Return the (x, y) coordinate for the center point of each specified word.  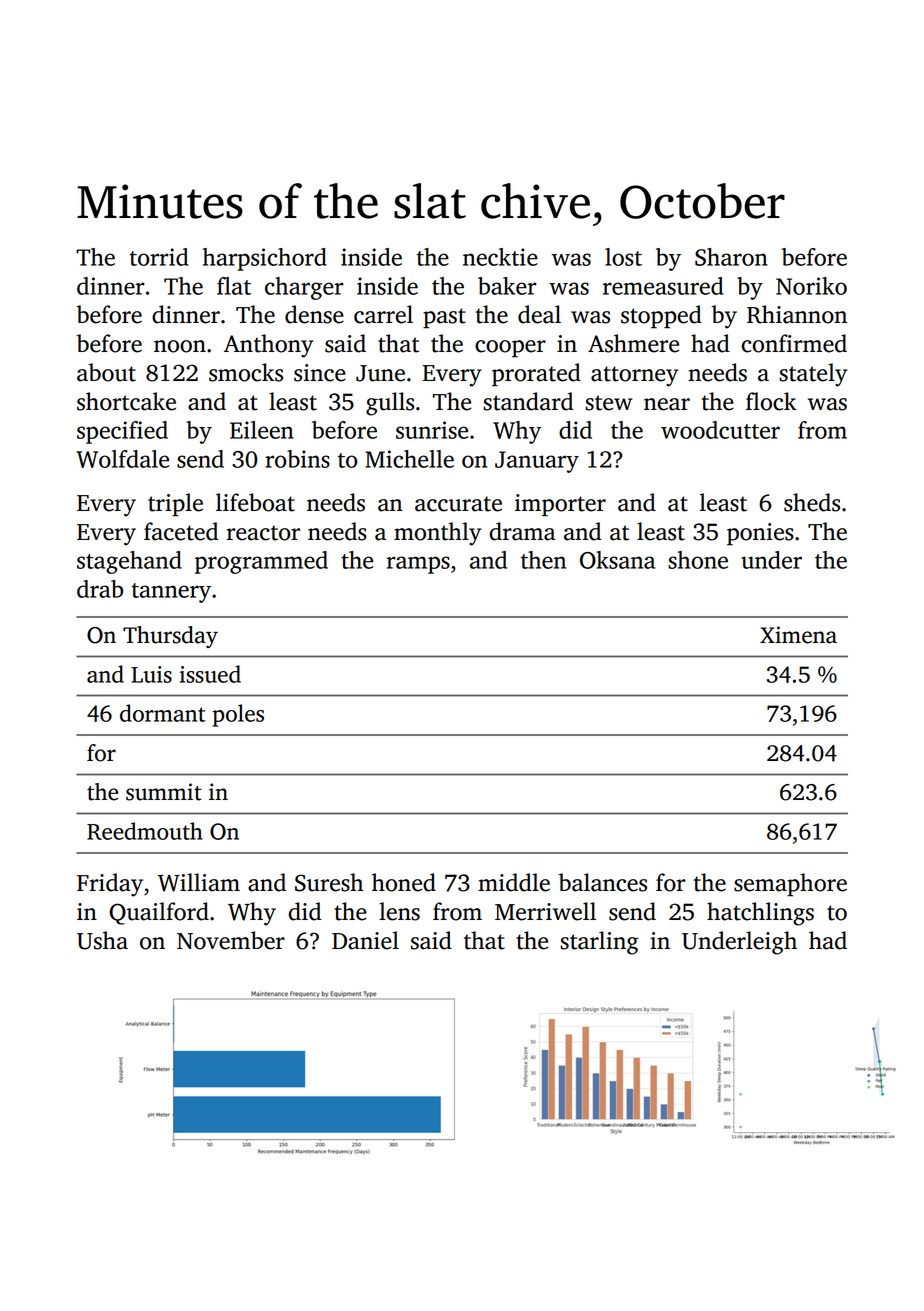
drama (523, 531)
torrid (159, 257)
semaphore (790, 885)
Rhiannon (797, 314)
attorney (634, 376)
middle (514, 882)
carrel (383, 314)
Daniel (365, 940)
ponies (760, 534)
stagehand (129, 562)
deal (539, 314)
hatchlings (760, 914)
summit (164, 792)
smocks (246, 372)
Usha (102, 940)
